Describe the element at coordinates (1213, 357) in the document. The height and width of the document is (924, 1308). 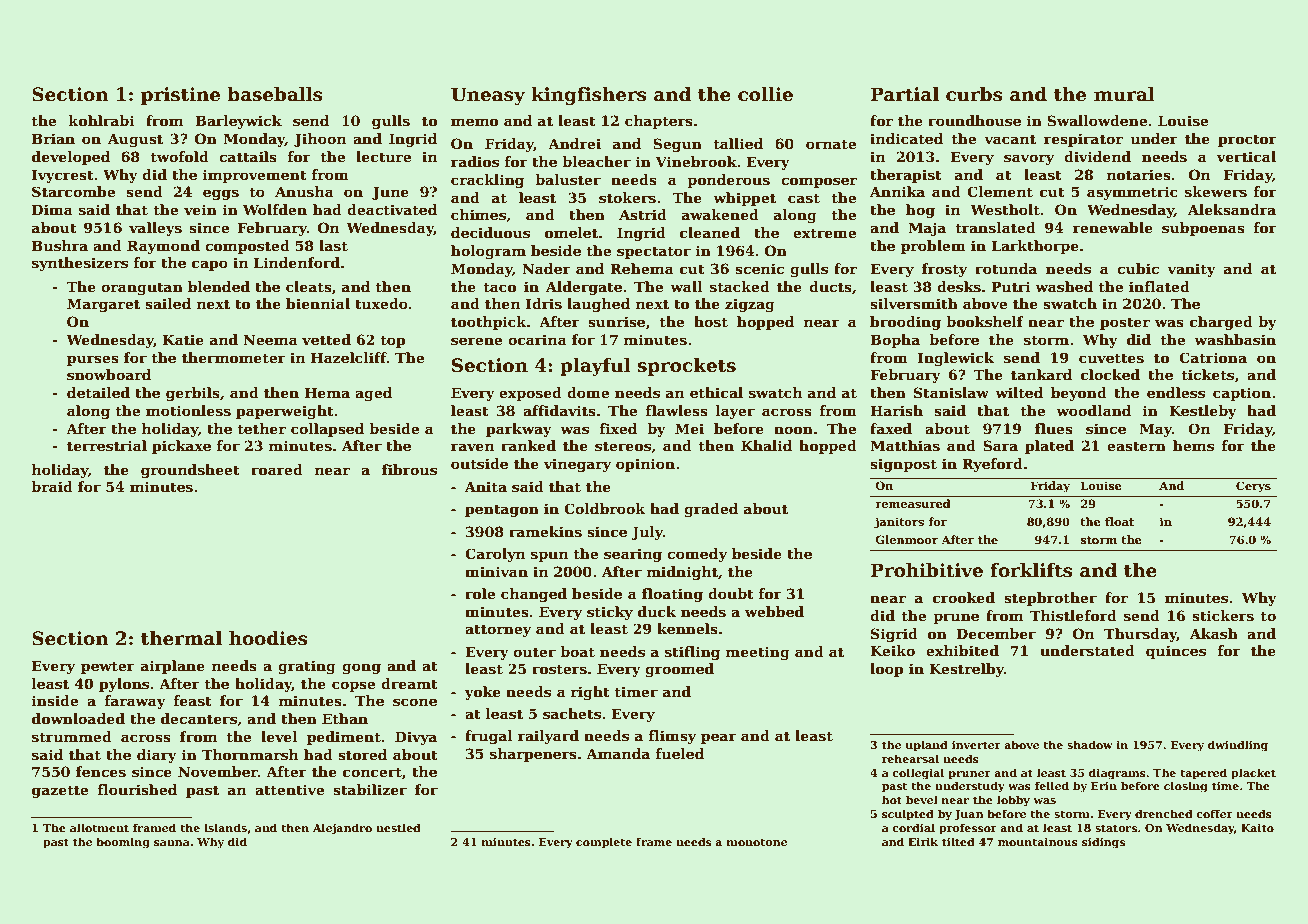
I see `Catriona` at that location.
